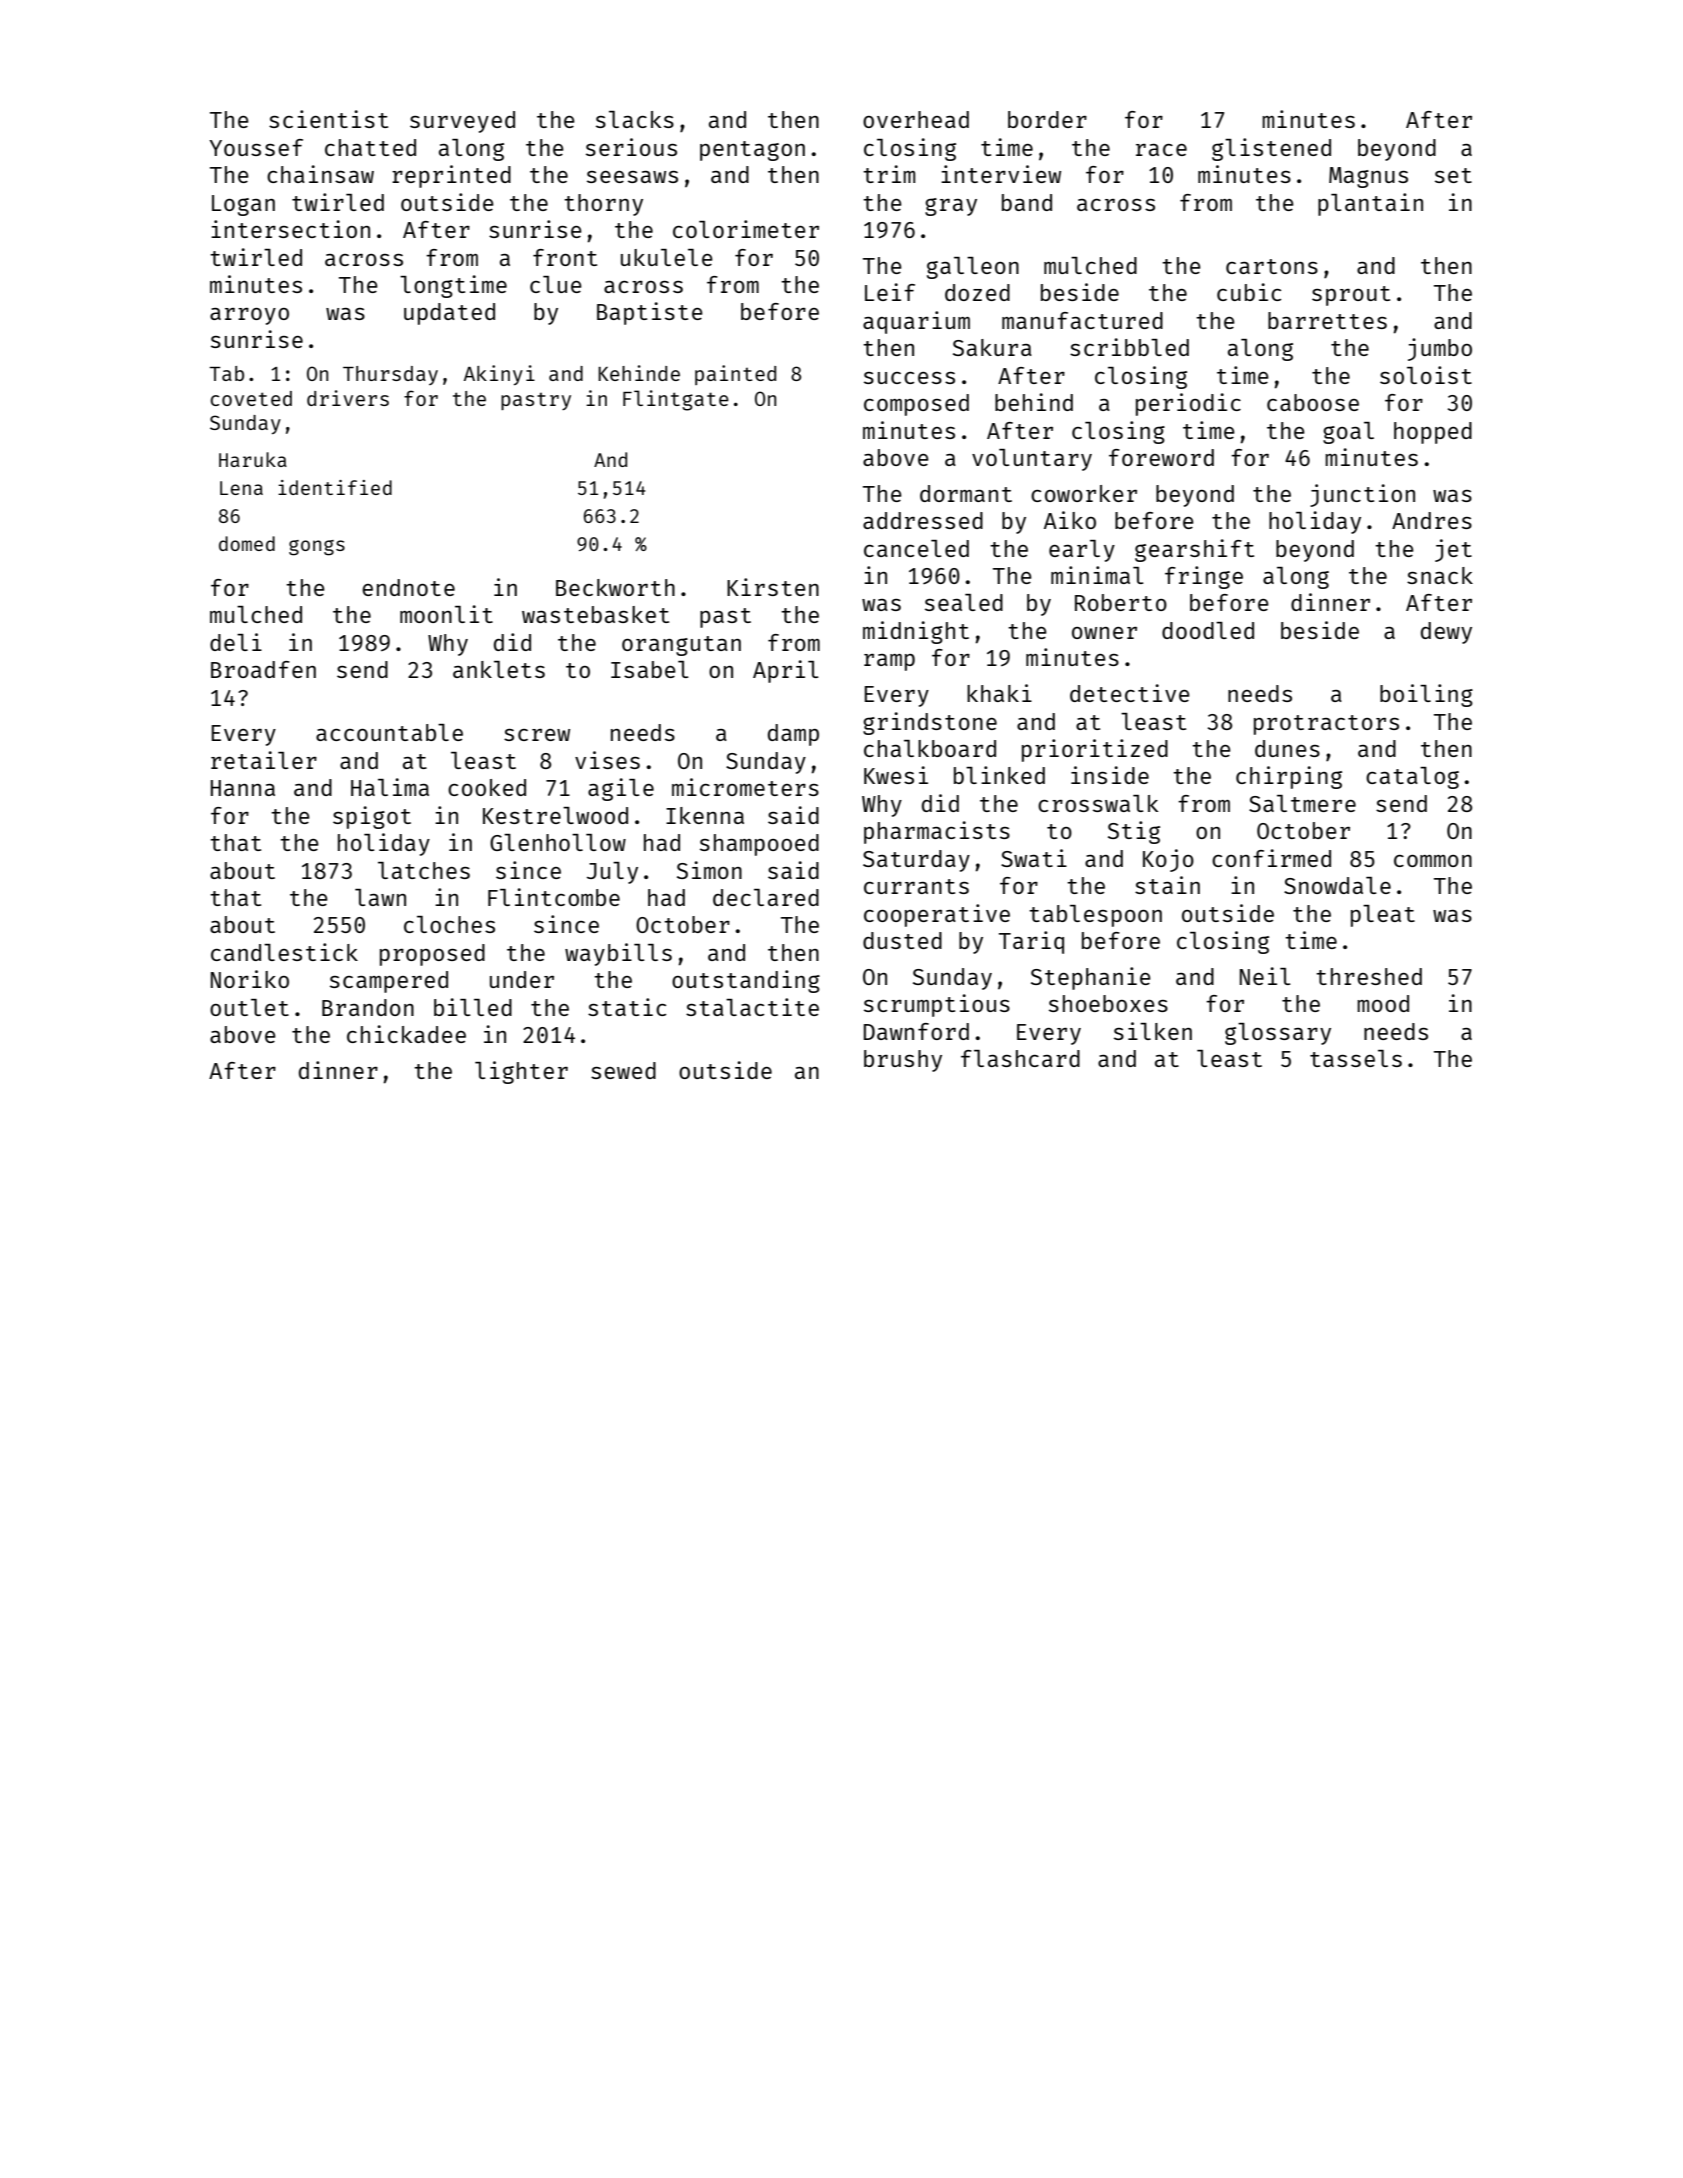 The height and width of the screenshot is (2178, 1683). Describe the element at coordinates (903, 1061) in the screenshot. I see `brushy` at that location.
